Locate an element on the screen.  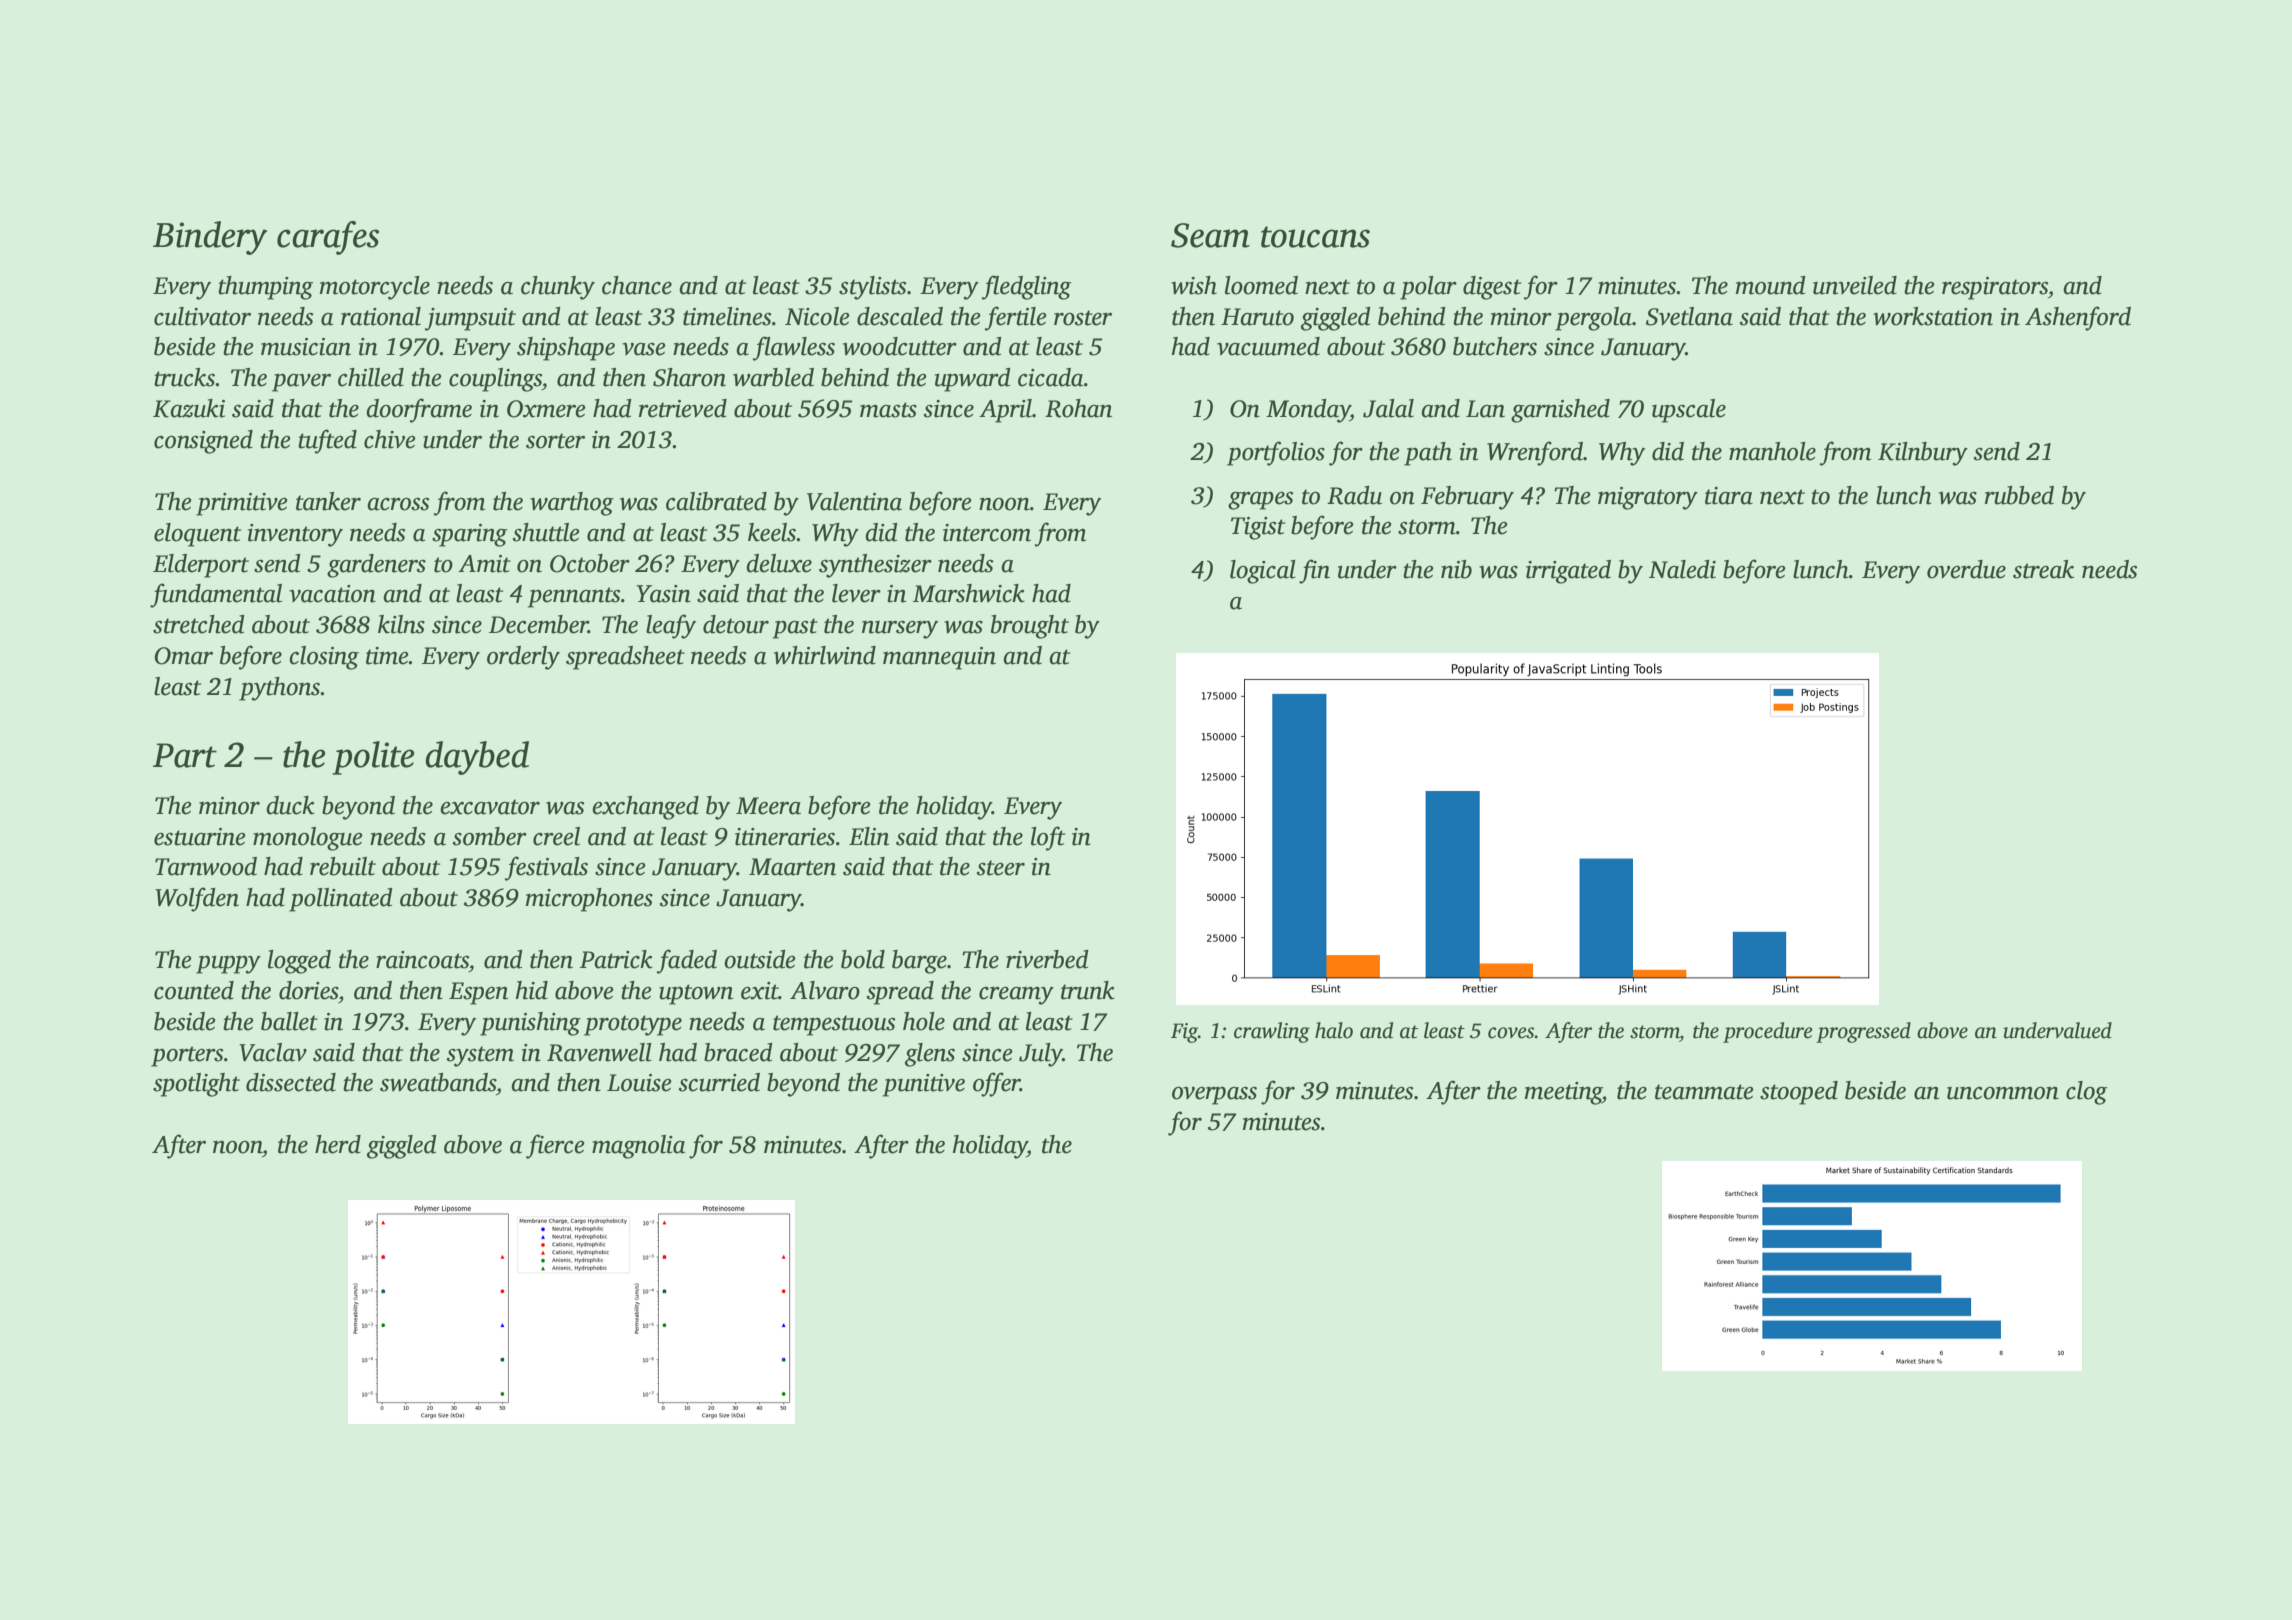
steer is located at coordinates (1001, 868).
